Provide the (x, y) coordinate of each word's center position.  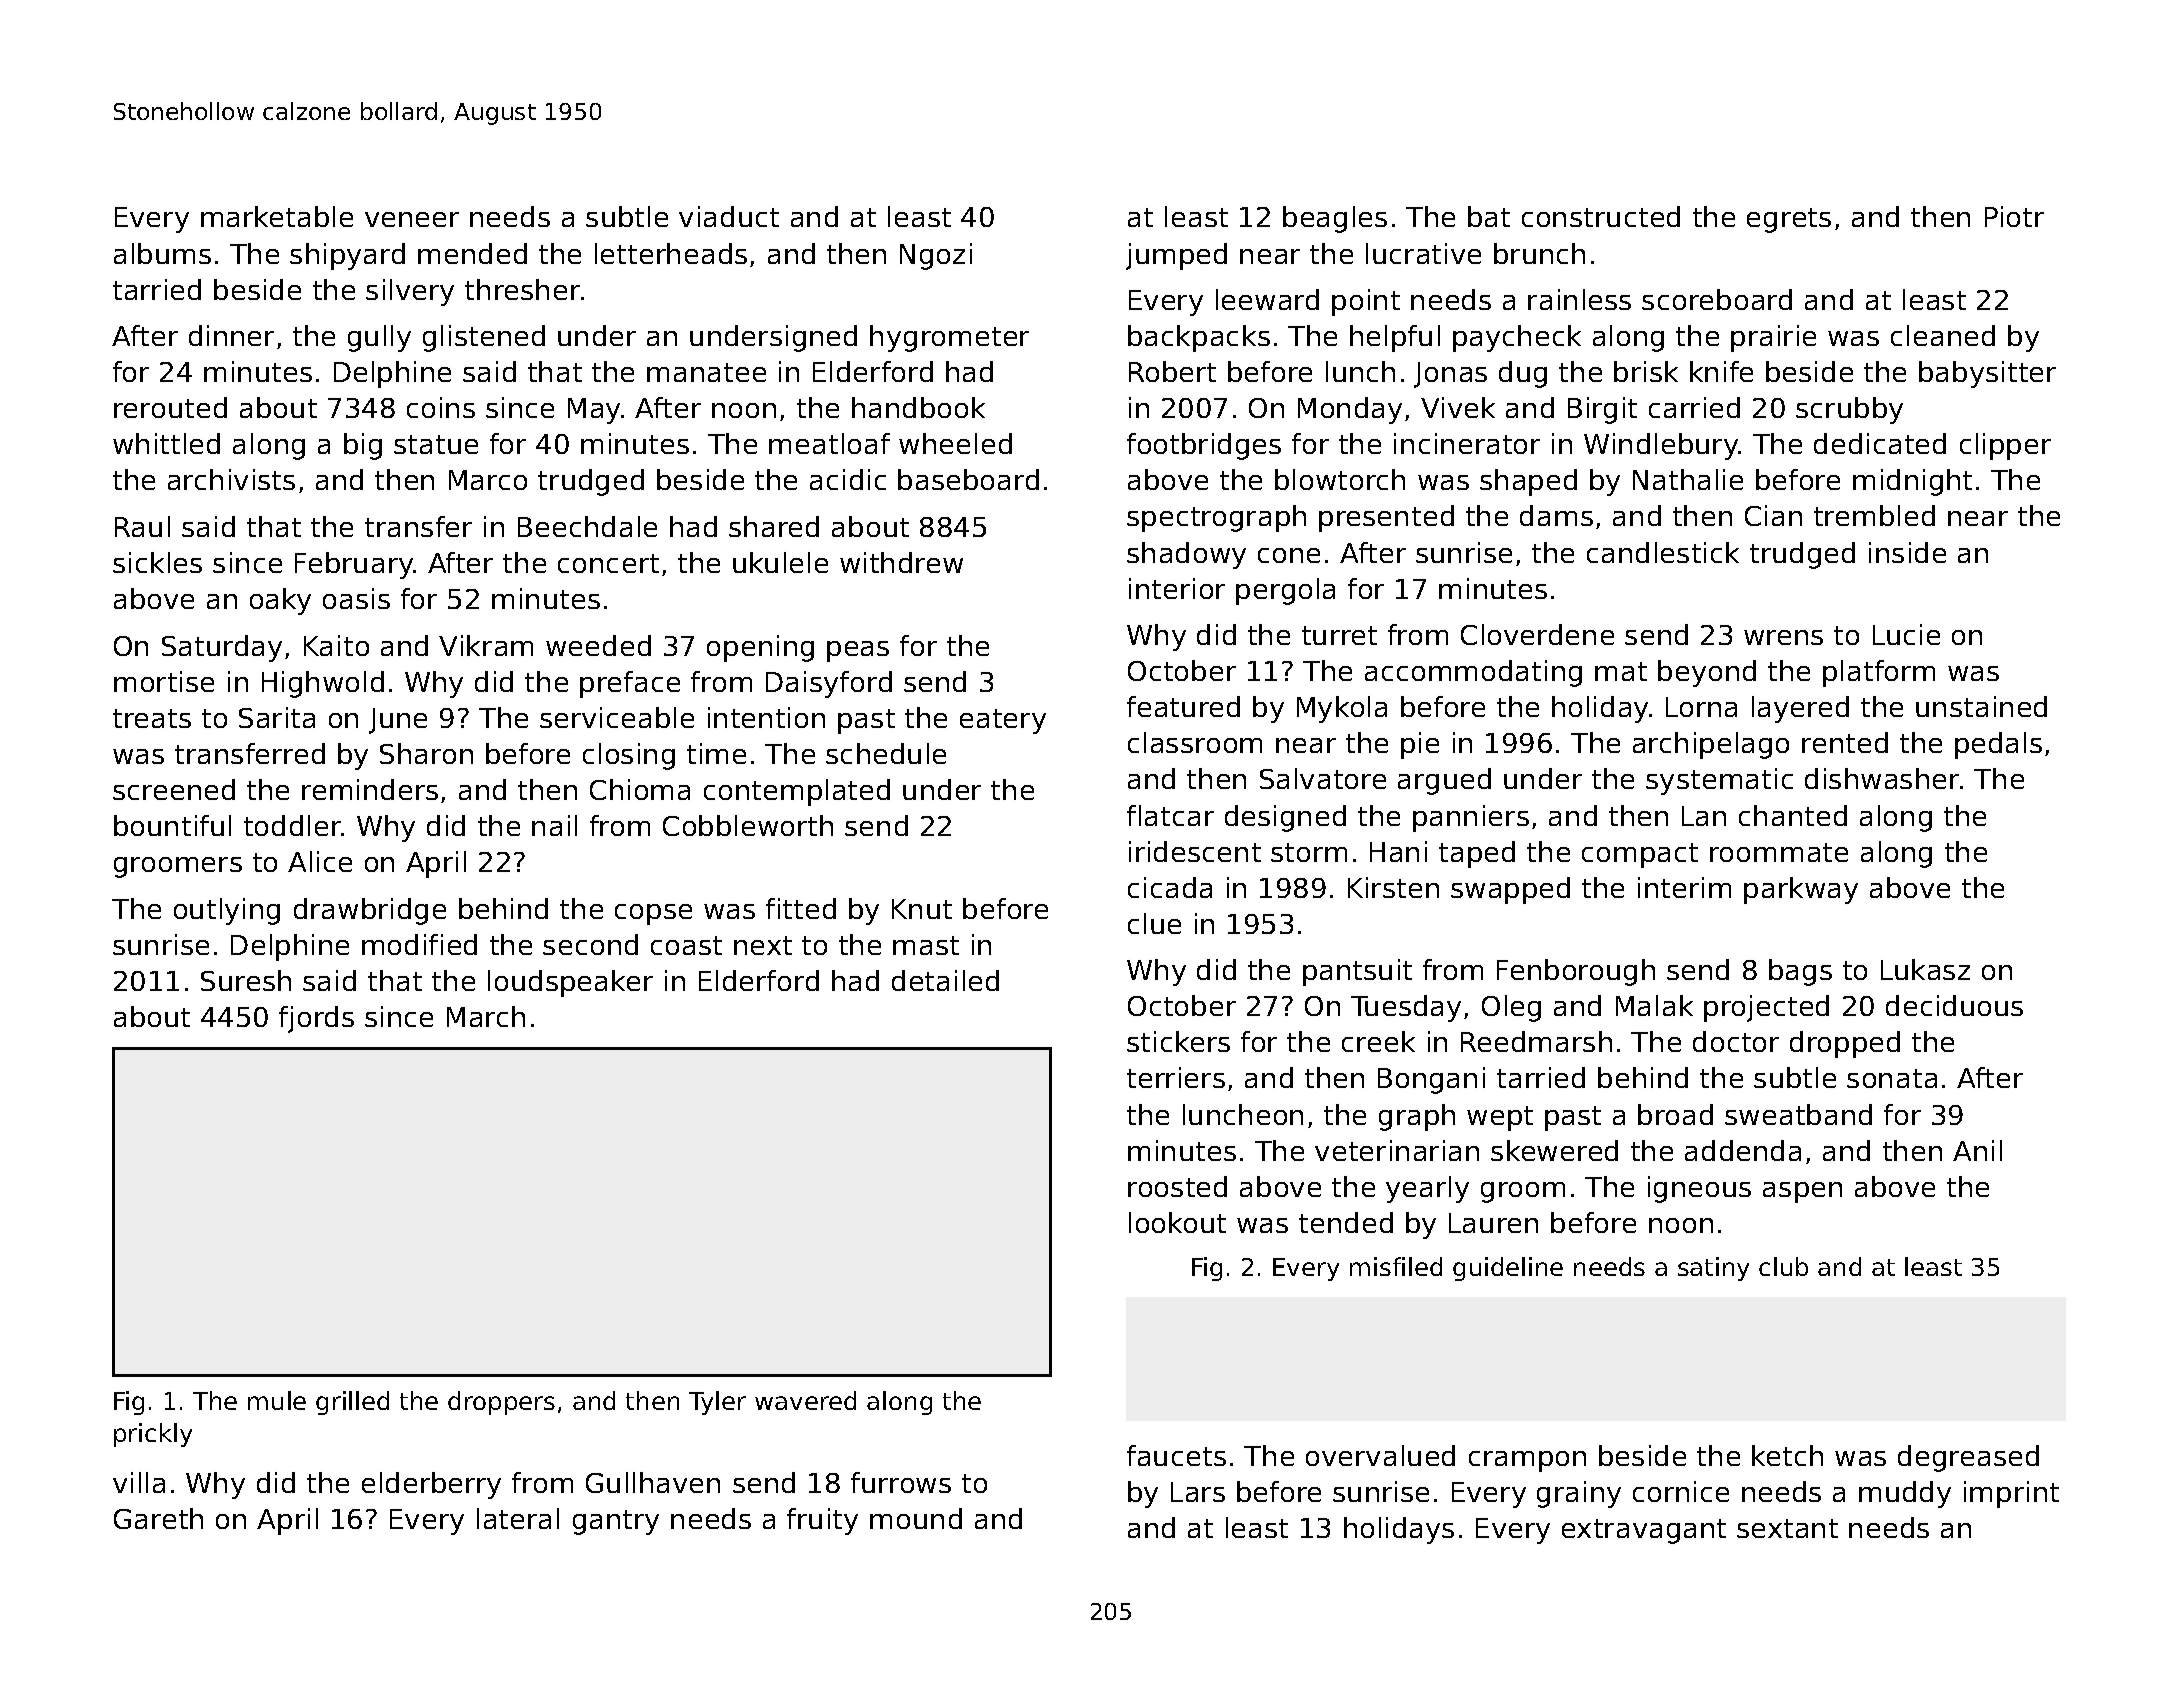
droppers (501, 1403)
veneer (412, 219)
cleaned (1943, 335)
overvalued (1380, 1455)
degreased (1968, 1458)
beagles (1335, 219)
